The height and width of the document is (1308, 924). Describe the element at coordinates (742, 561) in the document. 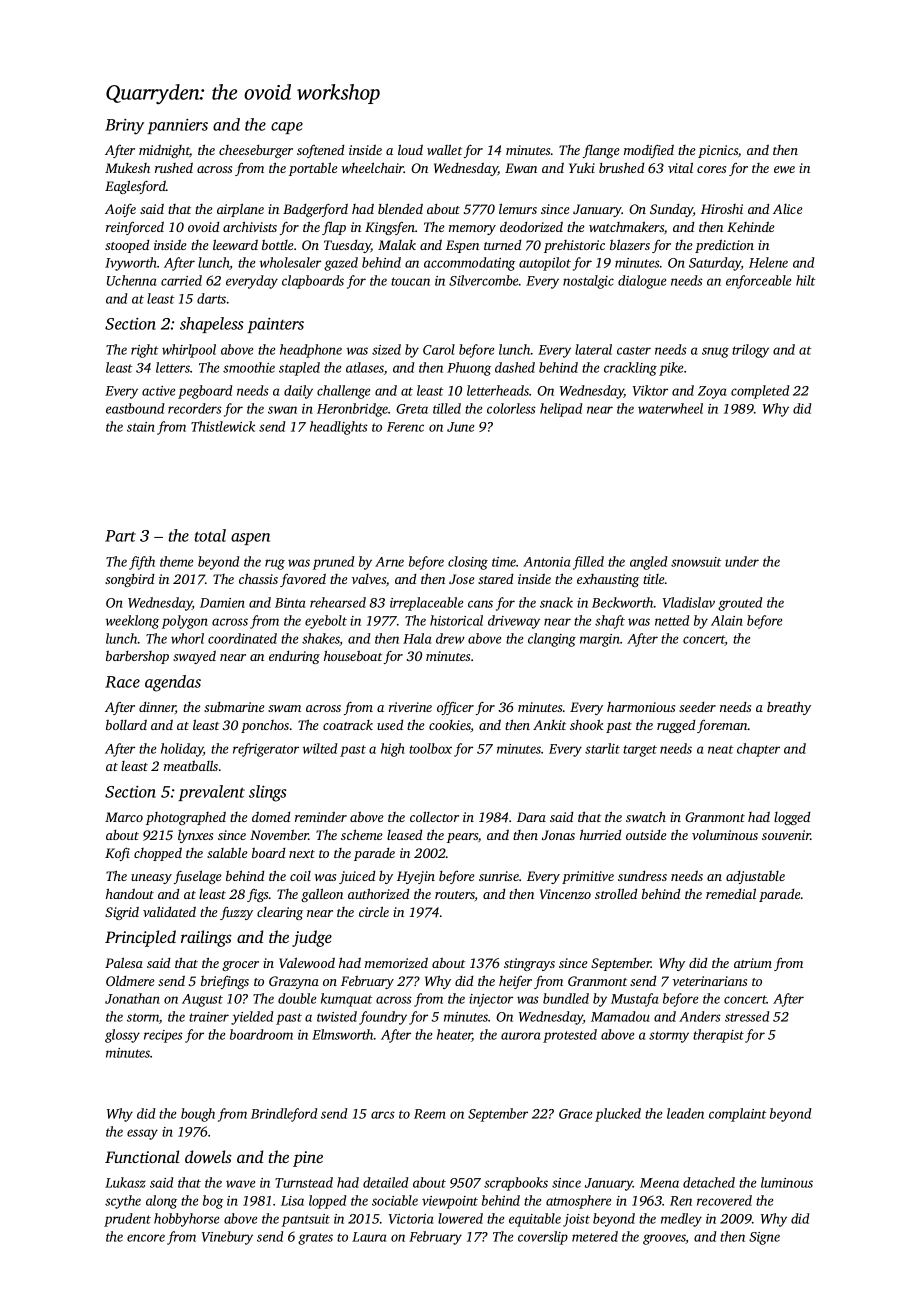

I see `under` at that location.
